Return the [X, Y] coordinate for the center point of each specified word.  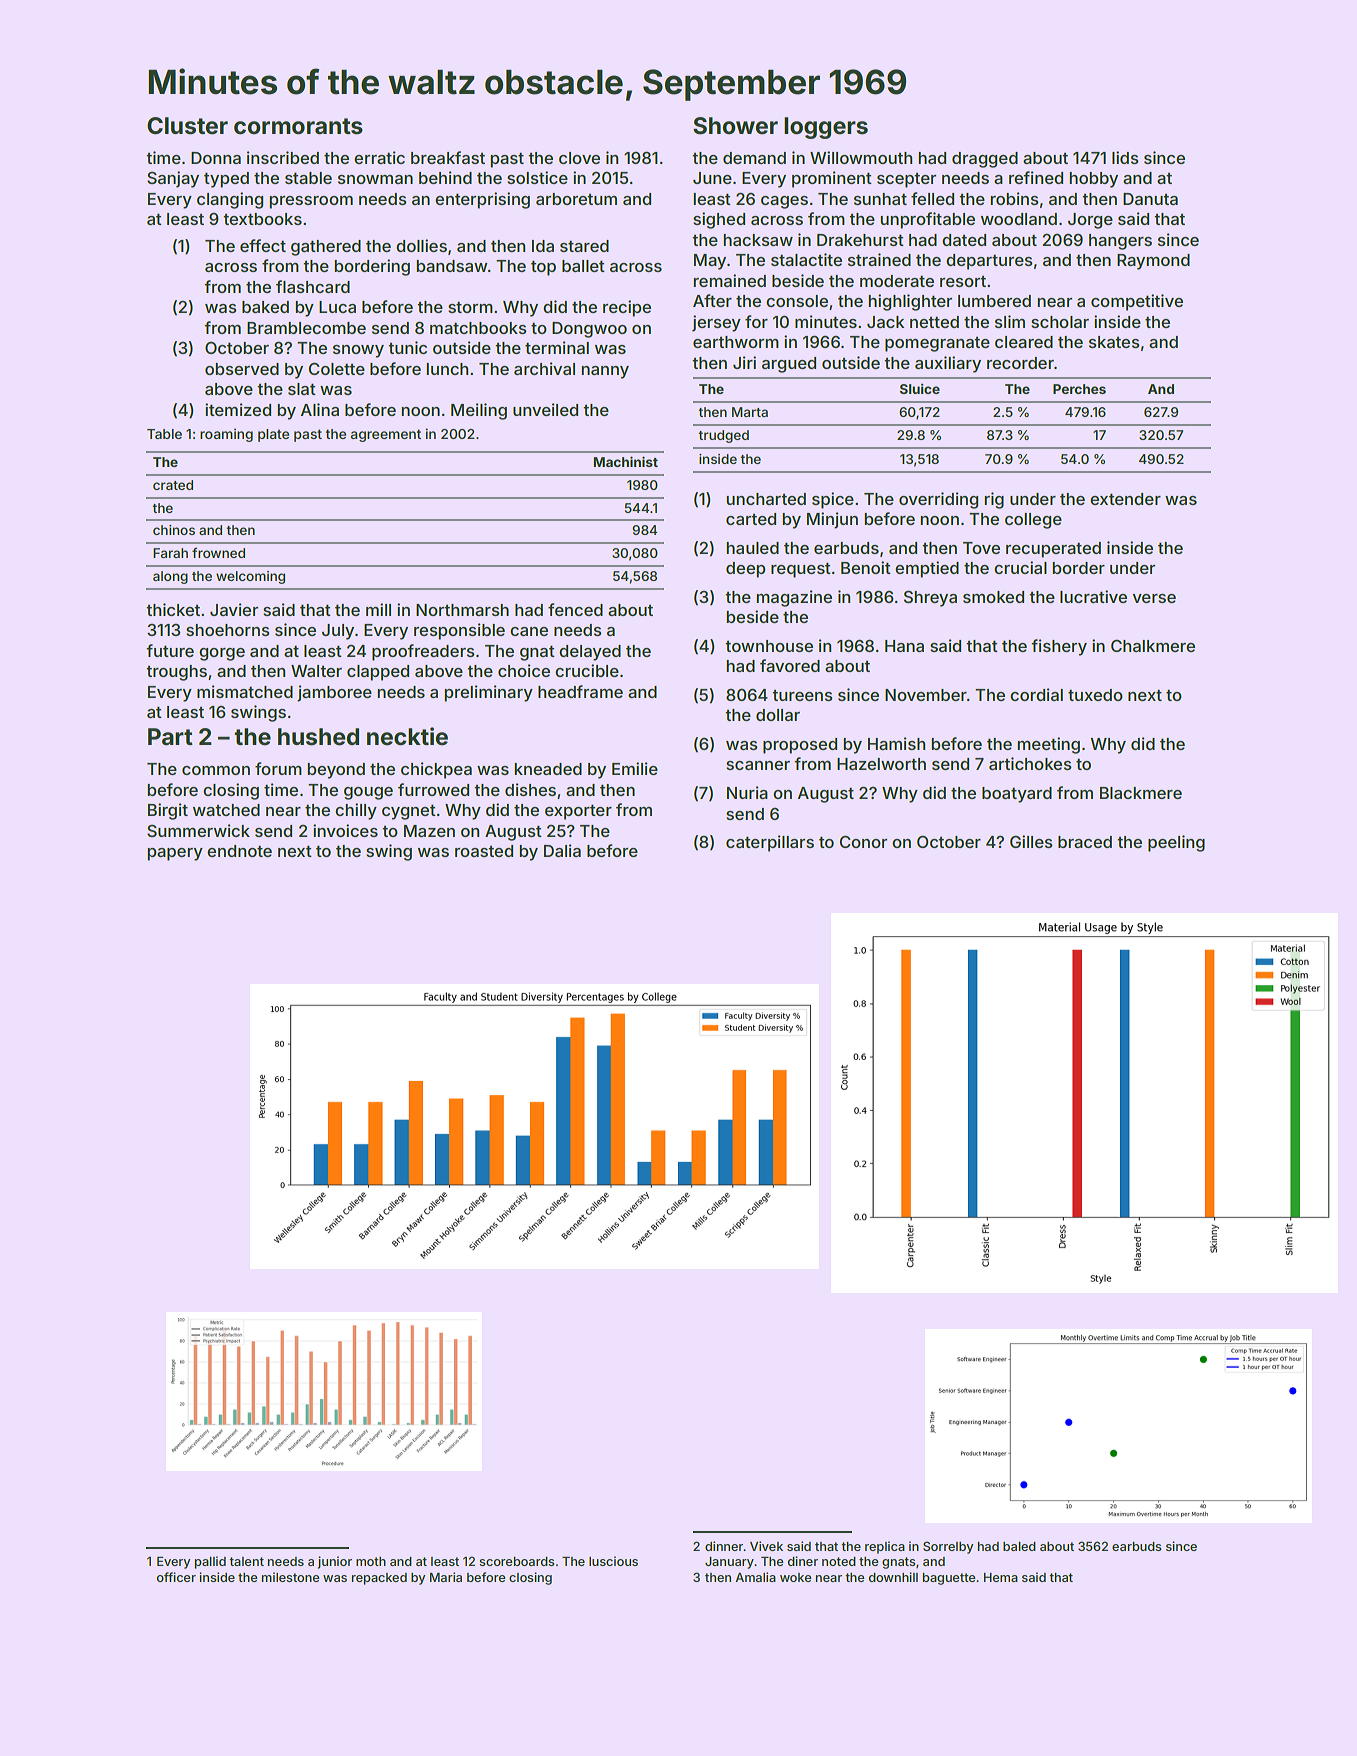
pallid [210, 1562]
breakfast [448, 157]
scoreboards [516, 1561]
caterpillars [770, 843]
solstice [537, 177]
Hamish [896, 743]
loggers [826, 128]
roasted [484, 851]
